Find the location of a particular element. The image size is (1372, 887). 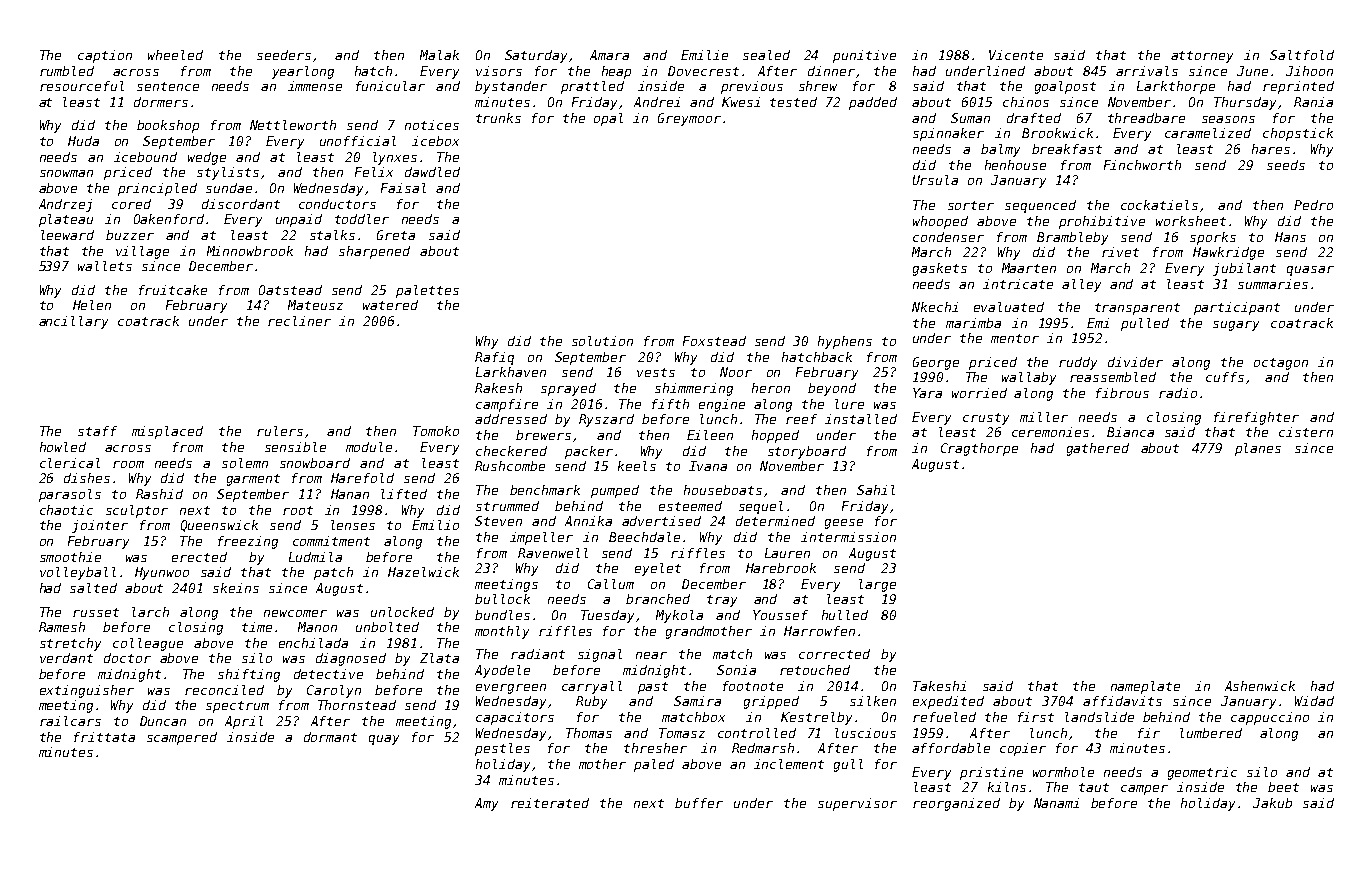

tested is located at coordinates (793, 102).
